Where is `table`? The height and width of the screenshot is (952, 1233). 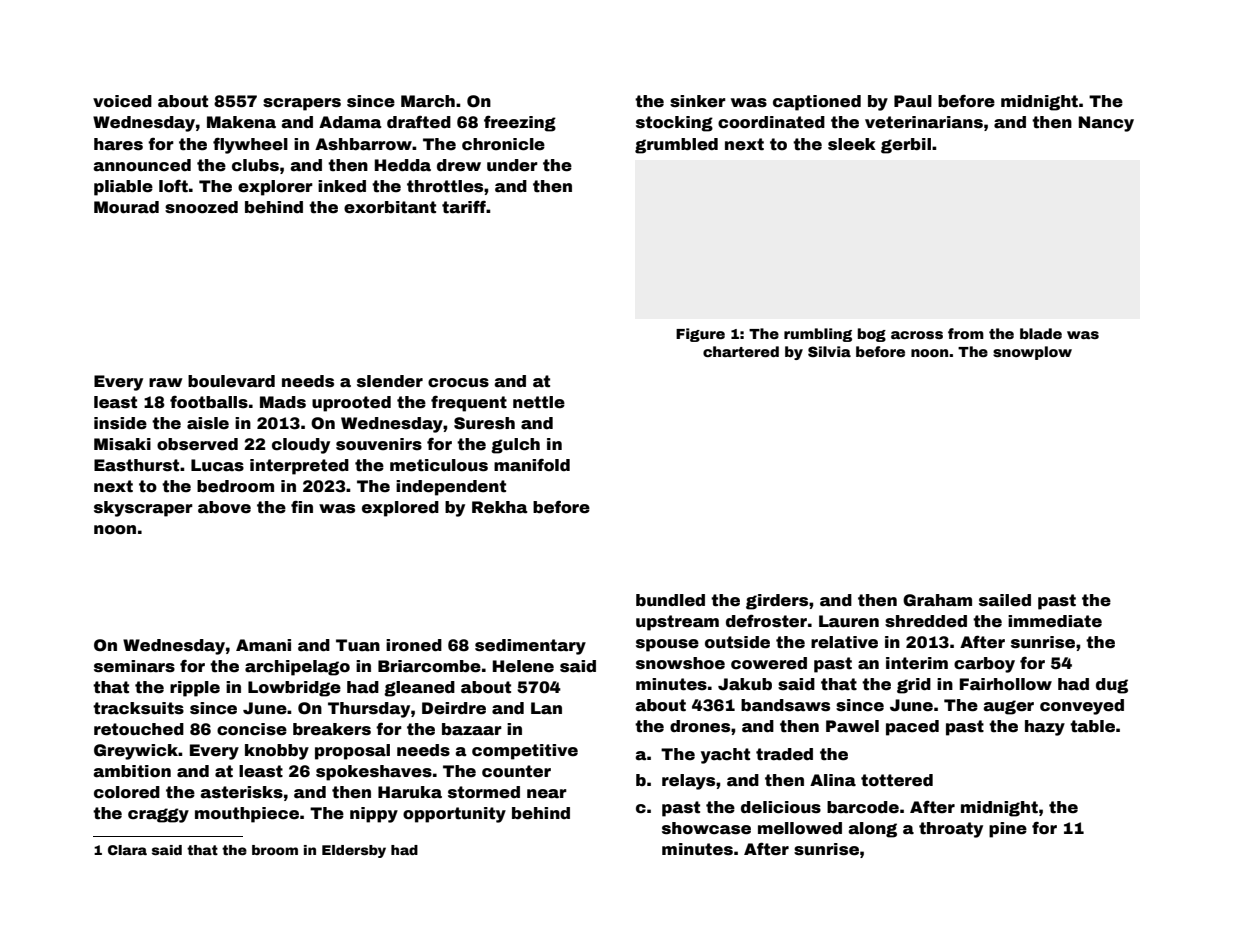 table is located at coordinates (1092, 726).
